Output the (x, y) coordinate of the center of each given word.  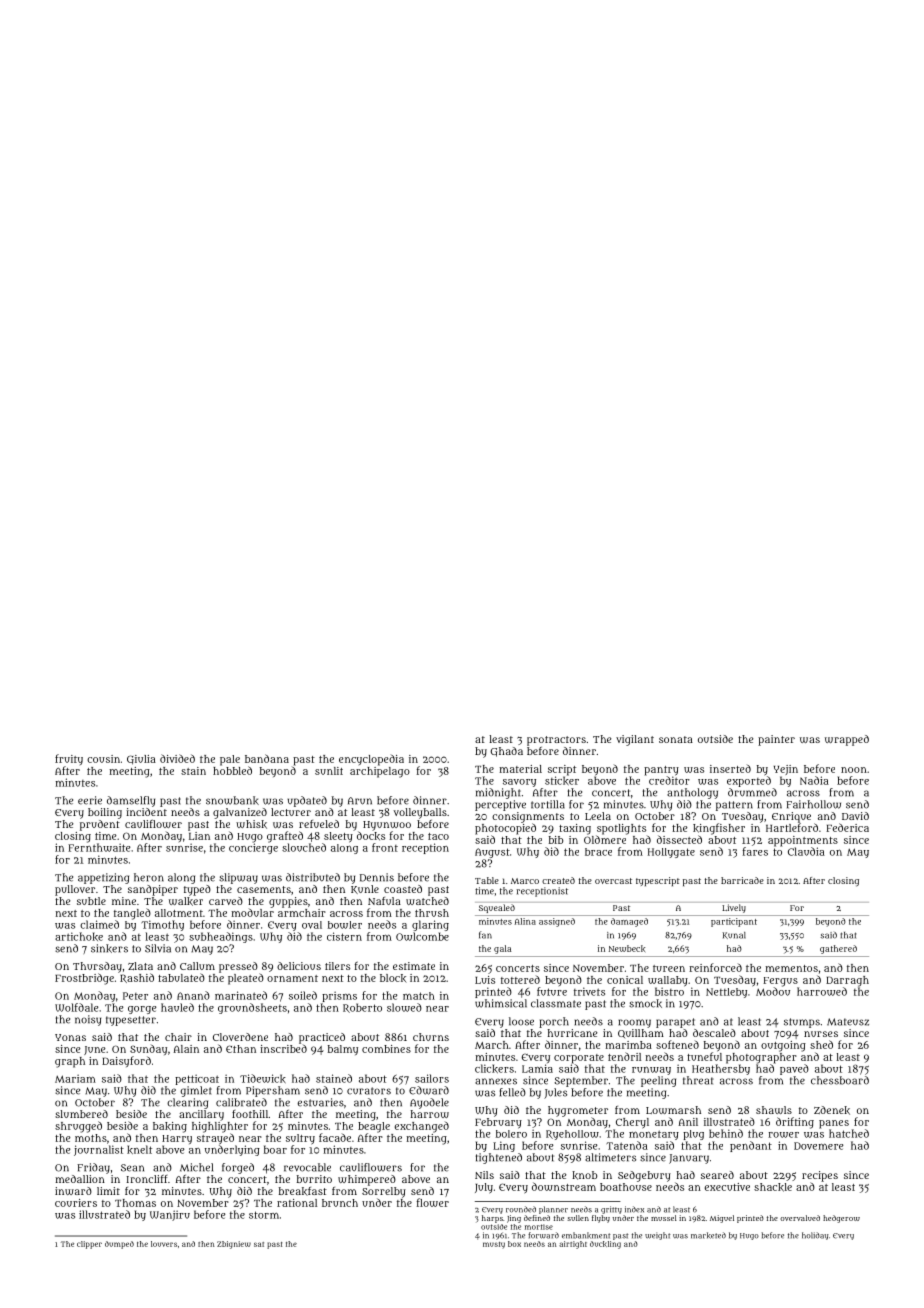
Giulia (141, 760)
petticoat (197, 1079)
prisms (339, 996)
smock (645, 1003)
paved (794, 1069)
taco (438, 836)
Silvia (158, 948)
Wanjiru (170, 1215)
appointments (803, 841)
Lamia (537, 1068)
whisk (251, 824)
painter (776, 740)
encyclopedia (371, 760)
